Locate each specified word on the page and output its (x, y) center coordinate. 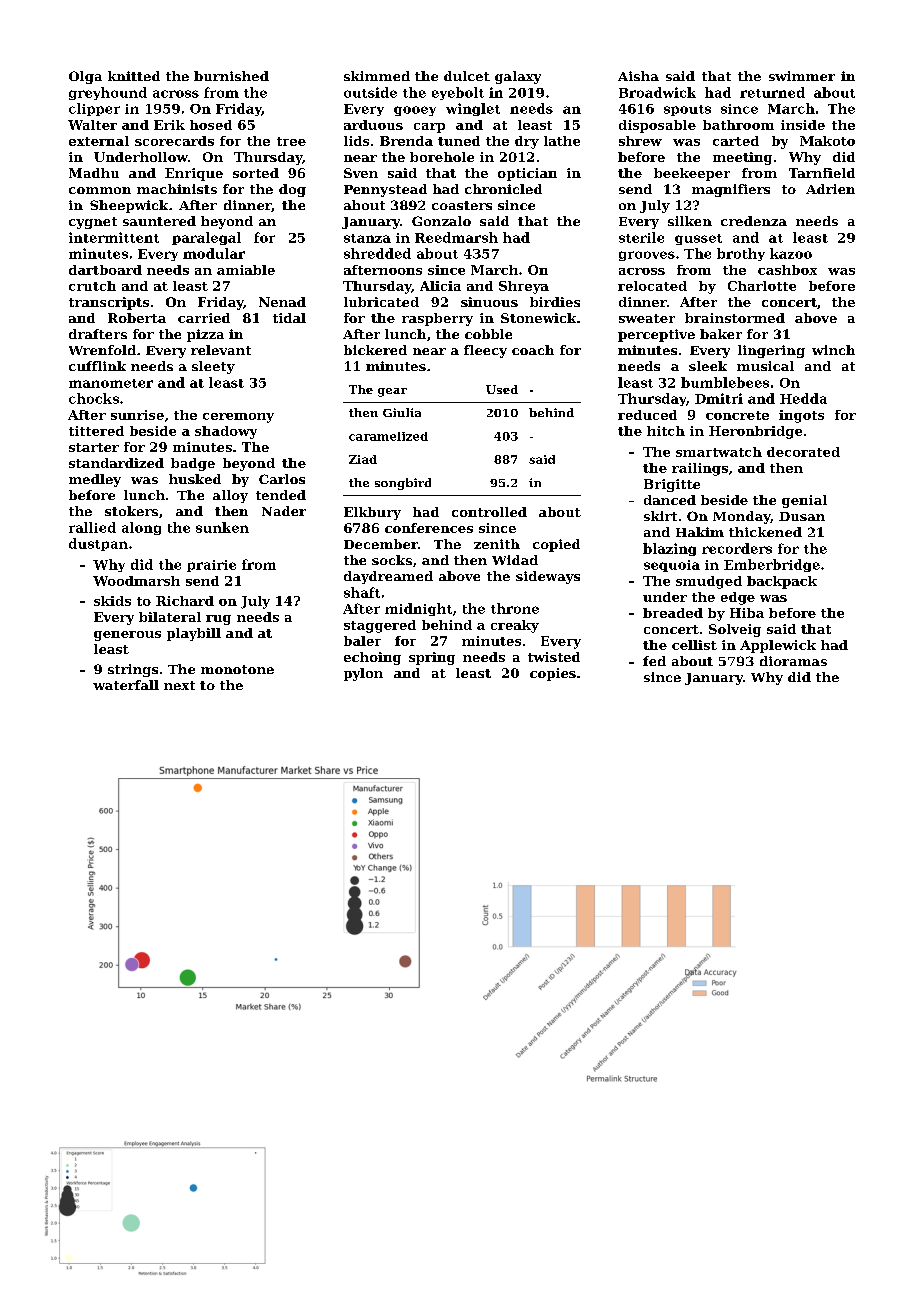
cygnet (93, 223)
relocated (652, 286)
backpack (782, 582)
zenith (497, 544)
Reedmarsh (456, 237)
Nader (284, 511)
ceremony (238, 418)
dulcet (467, 76)
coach (533, 350)
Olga (85, 77)
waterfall (126, 685)
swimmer (802, 76)
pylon (363, 674)
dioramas (793, 661)
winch (833, 350)
